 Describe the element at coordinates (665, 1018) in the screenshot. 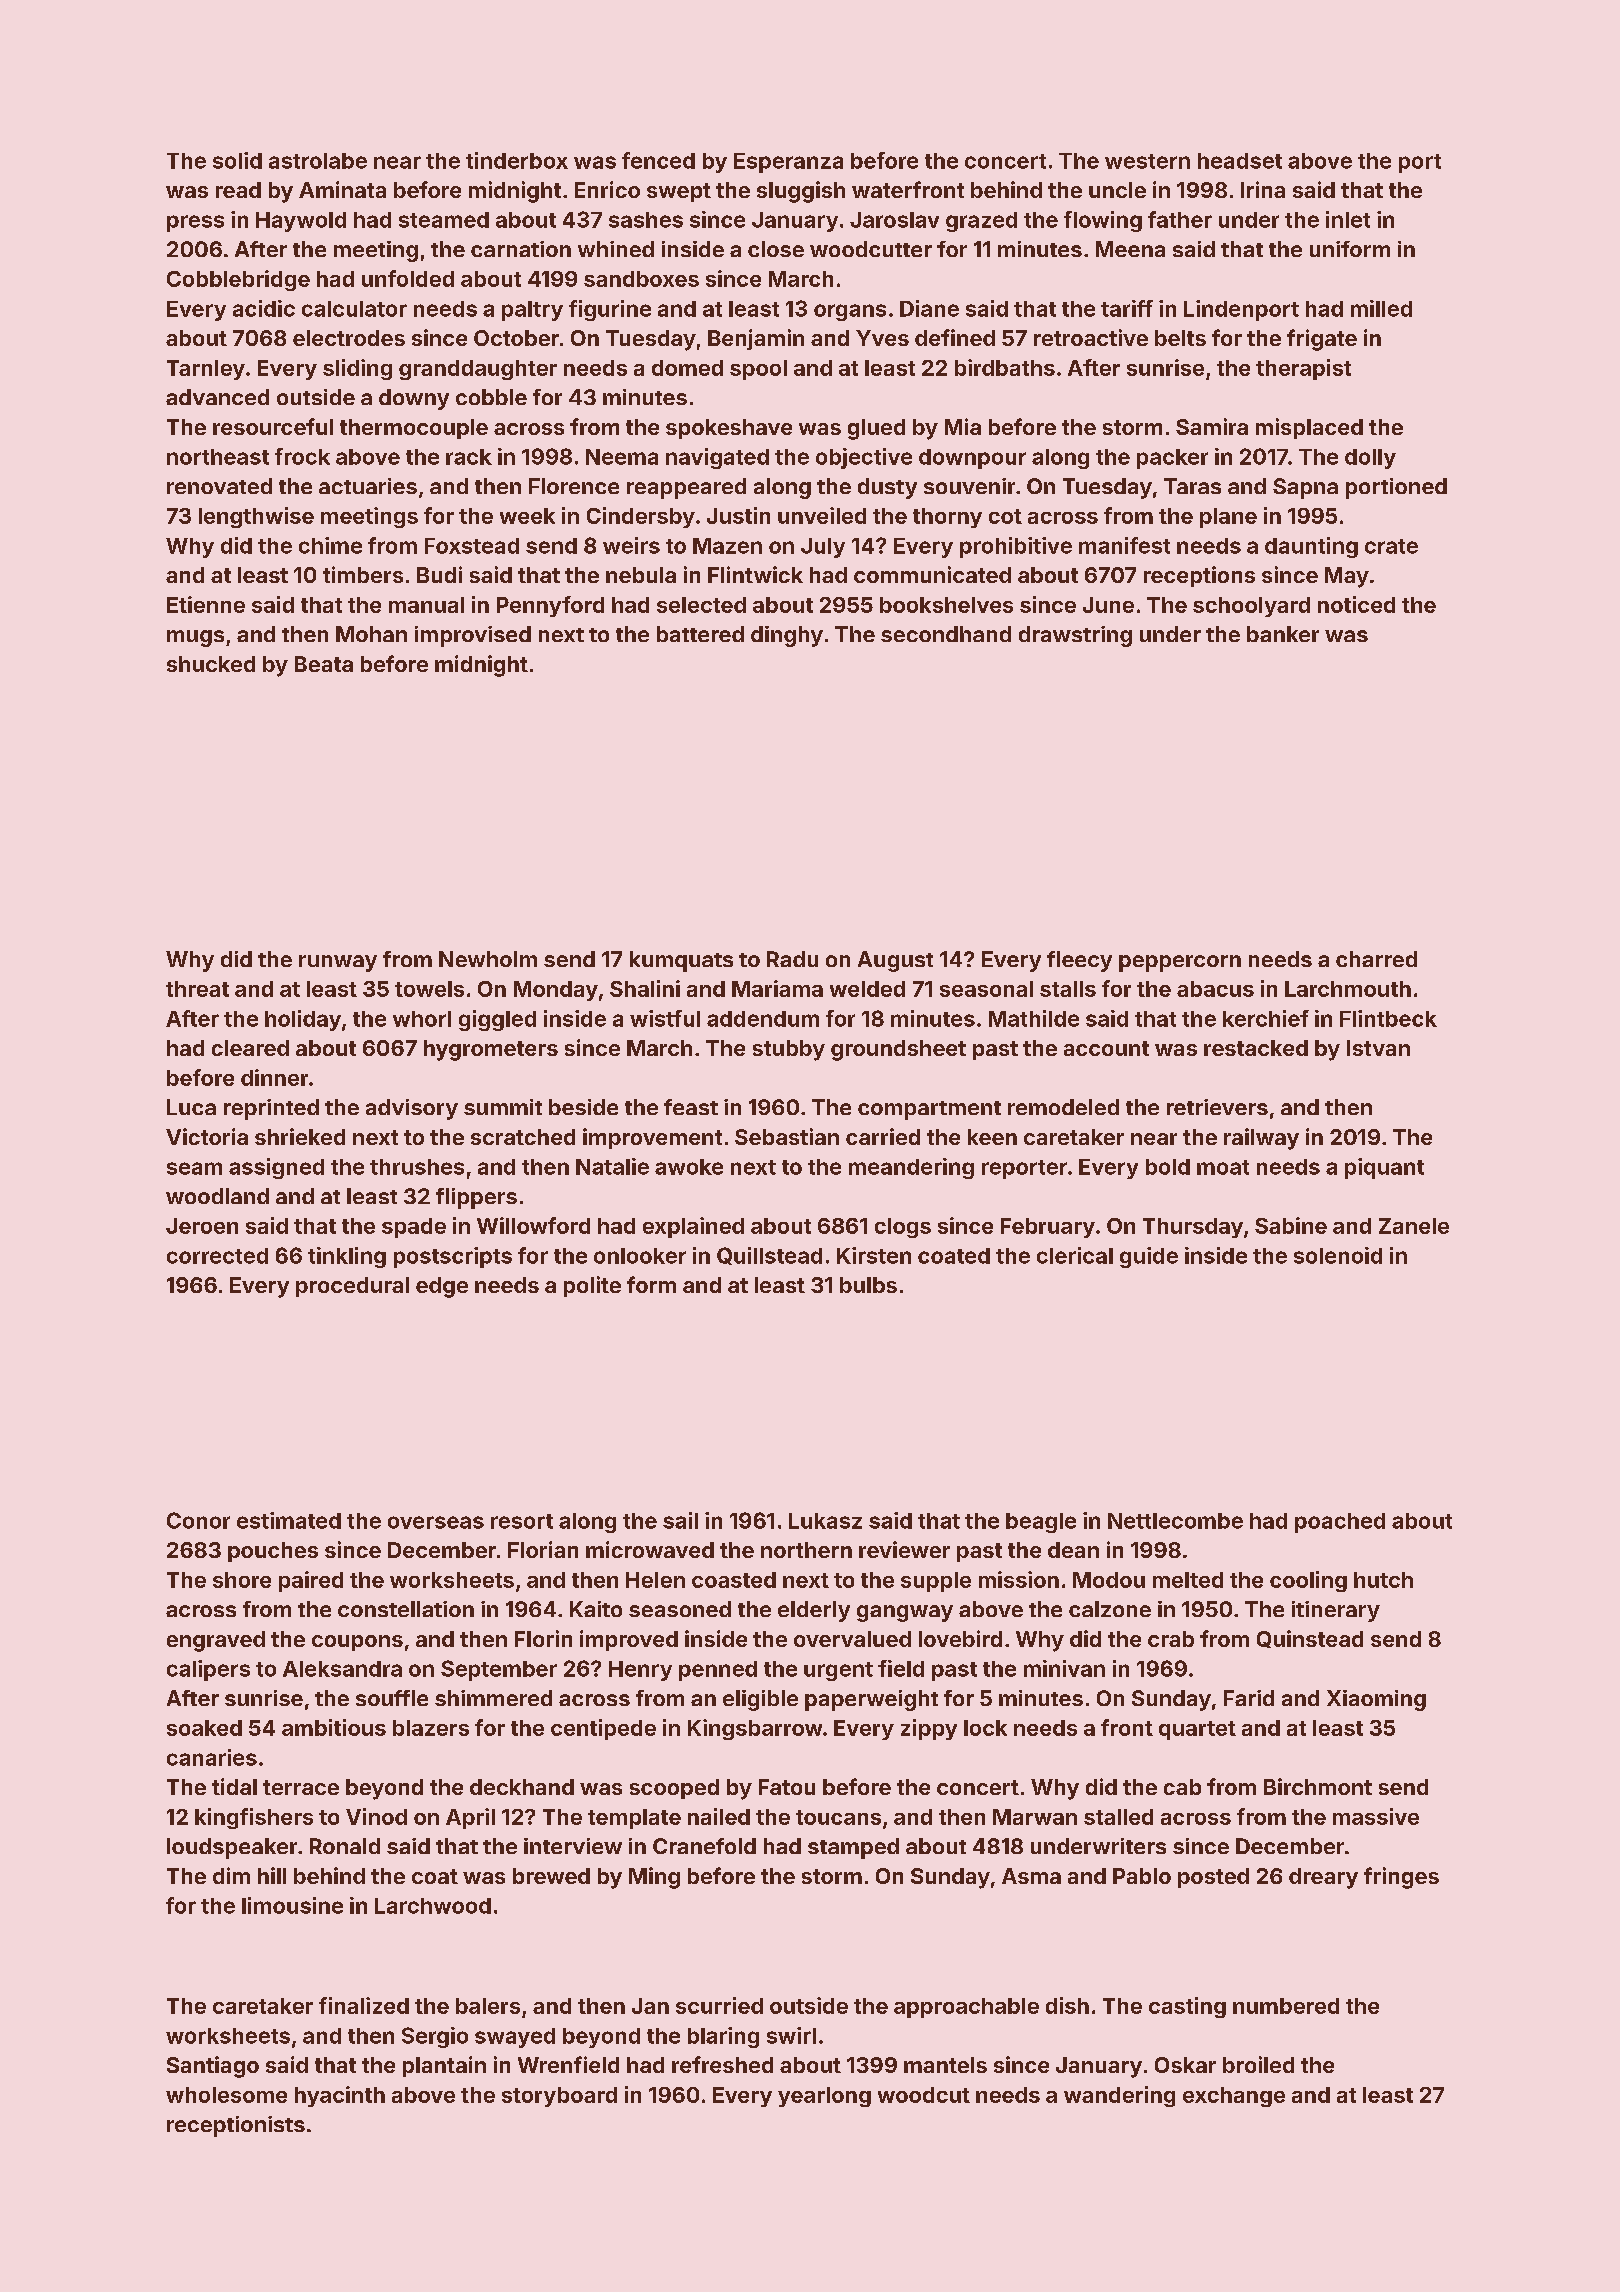

I see `wistful` at that location.
